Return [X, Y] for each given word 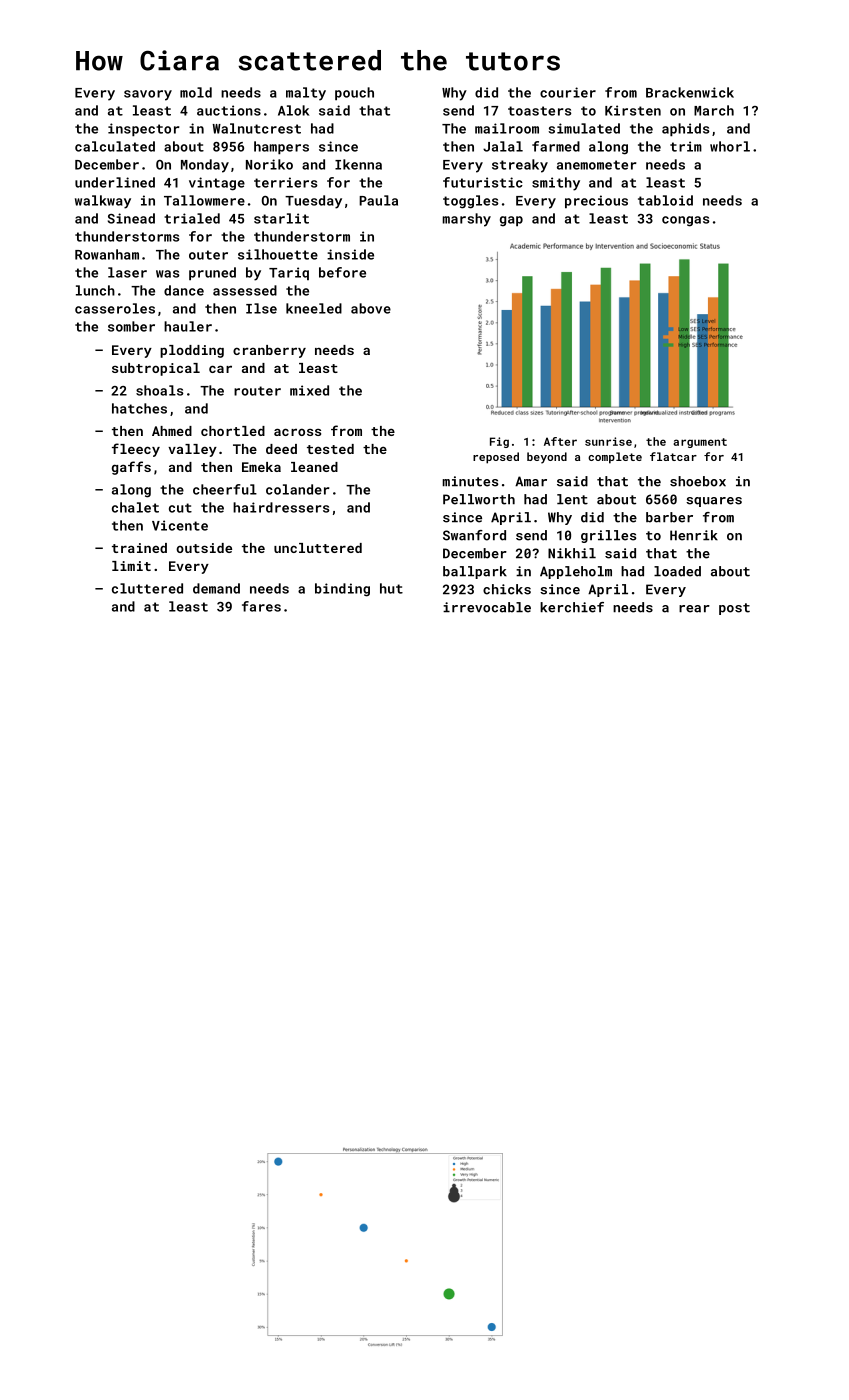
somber [131, 326]
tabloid [665, 200]
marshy [467, 220]
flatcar [673, 456]
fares [261, 606]
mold [196, 92]
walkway [103, 202]
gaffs [131, 468]
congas [686, 221]
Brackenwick [690, 92]
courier [568, 92]
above [371, 308]
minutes [470, 481]
